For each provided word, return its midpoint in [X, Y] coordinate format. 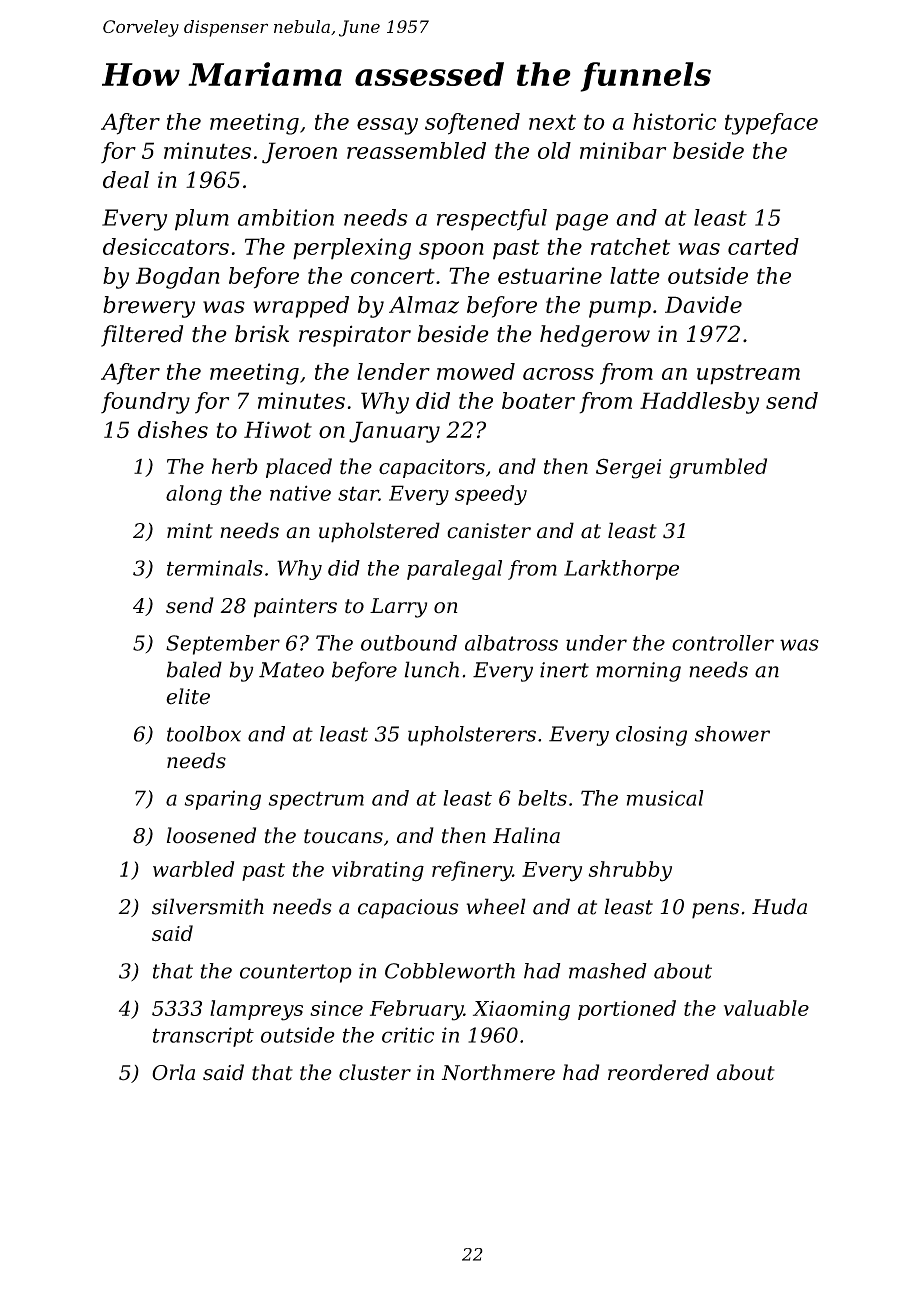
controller [723, 643]
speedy [491, 495]
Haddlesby [699, 403]
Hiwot [278, 429]
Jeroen [299, 153]
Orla [173, 1072]
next [552, 122]
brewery [149, 307]
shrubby [630, 871]
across [558, 374]
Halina [526, 835]
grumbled [718, 468]
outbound [409, 643]
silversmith [208, 906]
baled [194, 669]
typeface [771, 124]
